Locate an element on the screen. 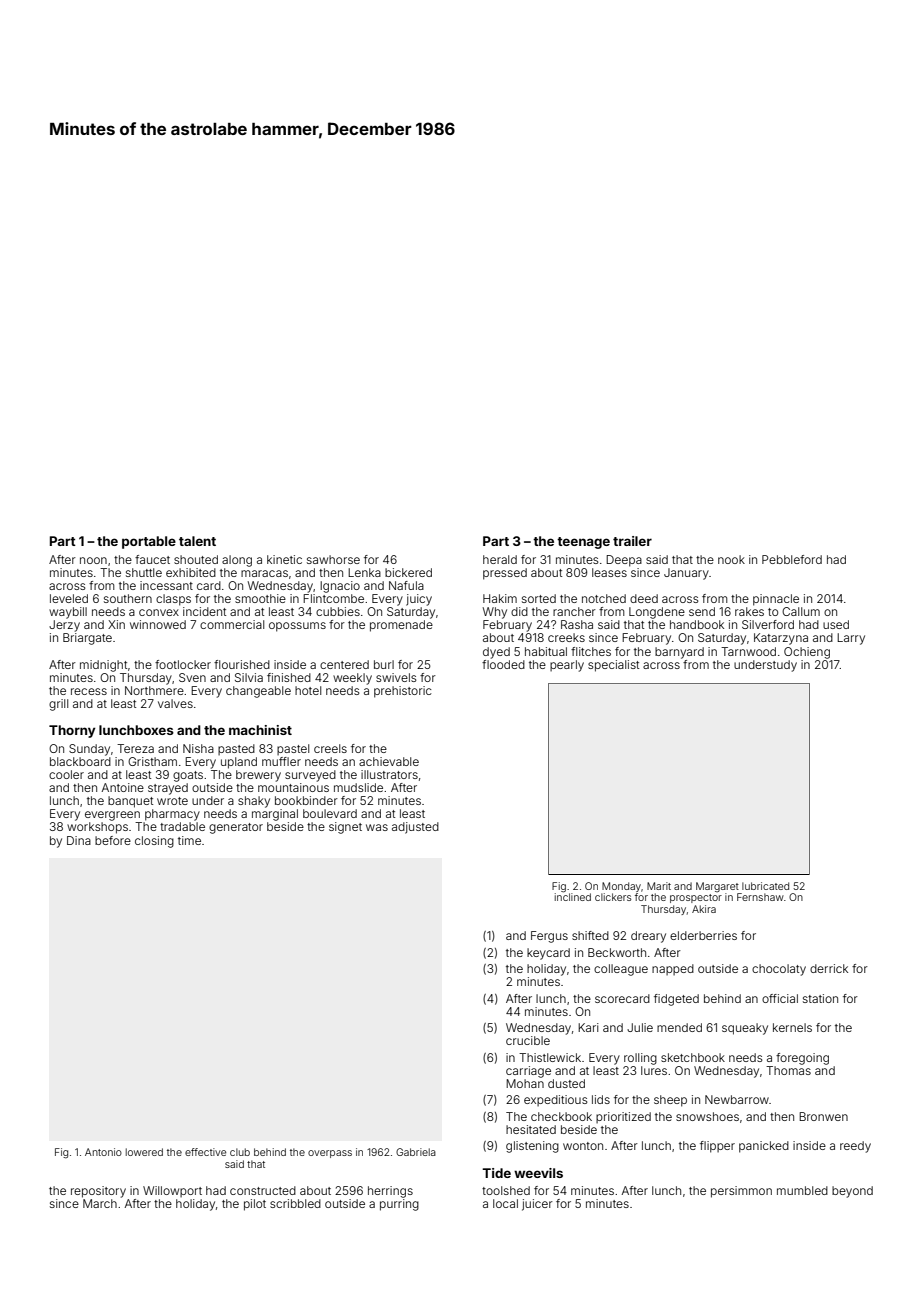 This screenshot has height=1308, width=924. noon is located at coordinates (93, 560).
